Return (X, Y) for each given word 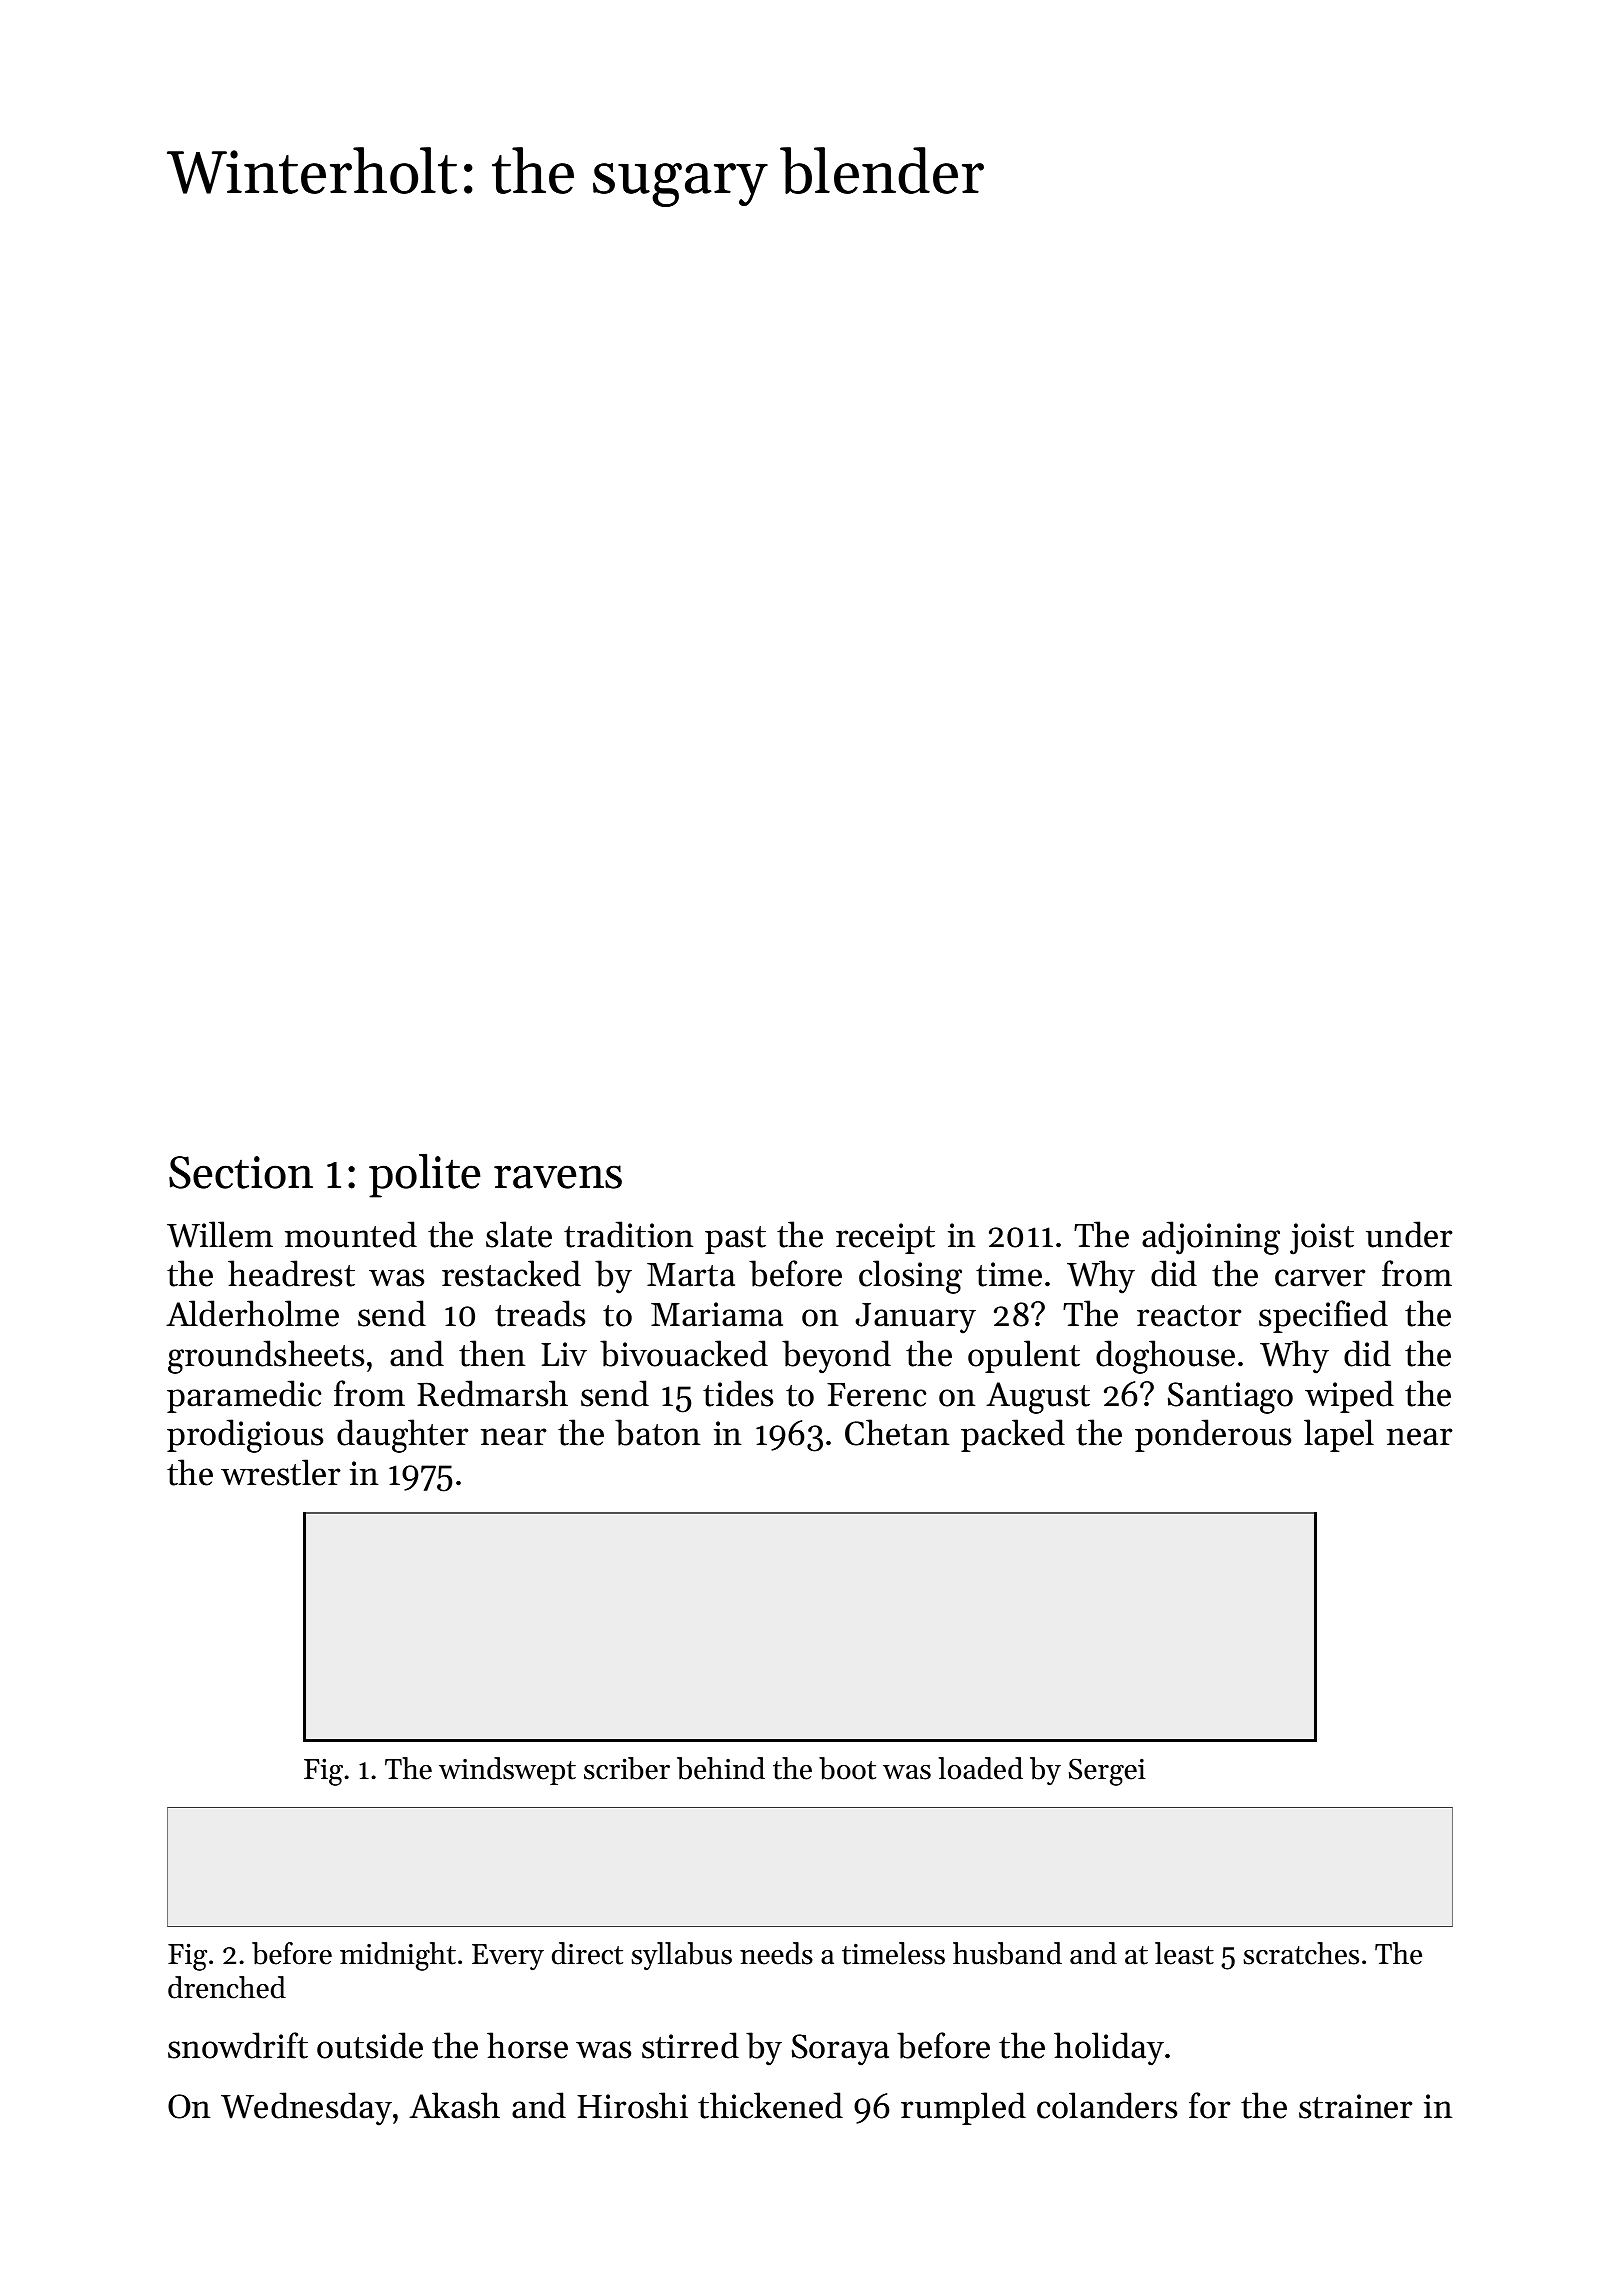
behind (721, 1768)
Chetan (897, 1432)
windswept (507, 1771)
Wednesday (306, 2109)
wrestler (280, 1472)
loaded (980, 1768)
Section (241, 1172)
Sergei (1107, 1772)
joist (1322, 1239)
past (735, 1240)
